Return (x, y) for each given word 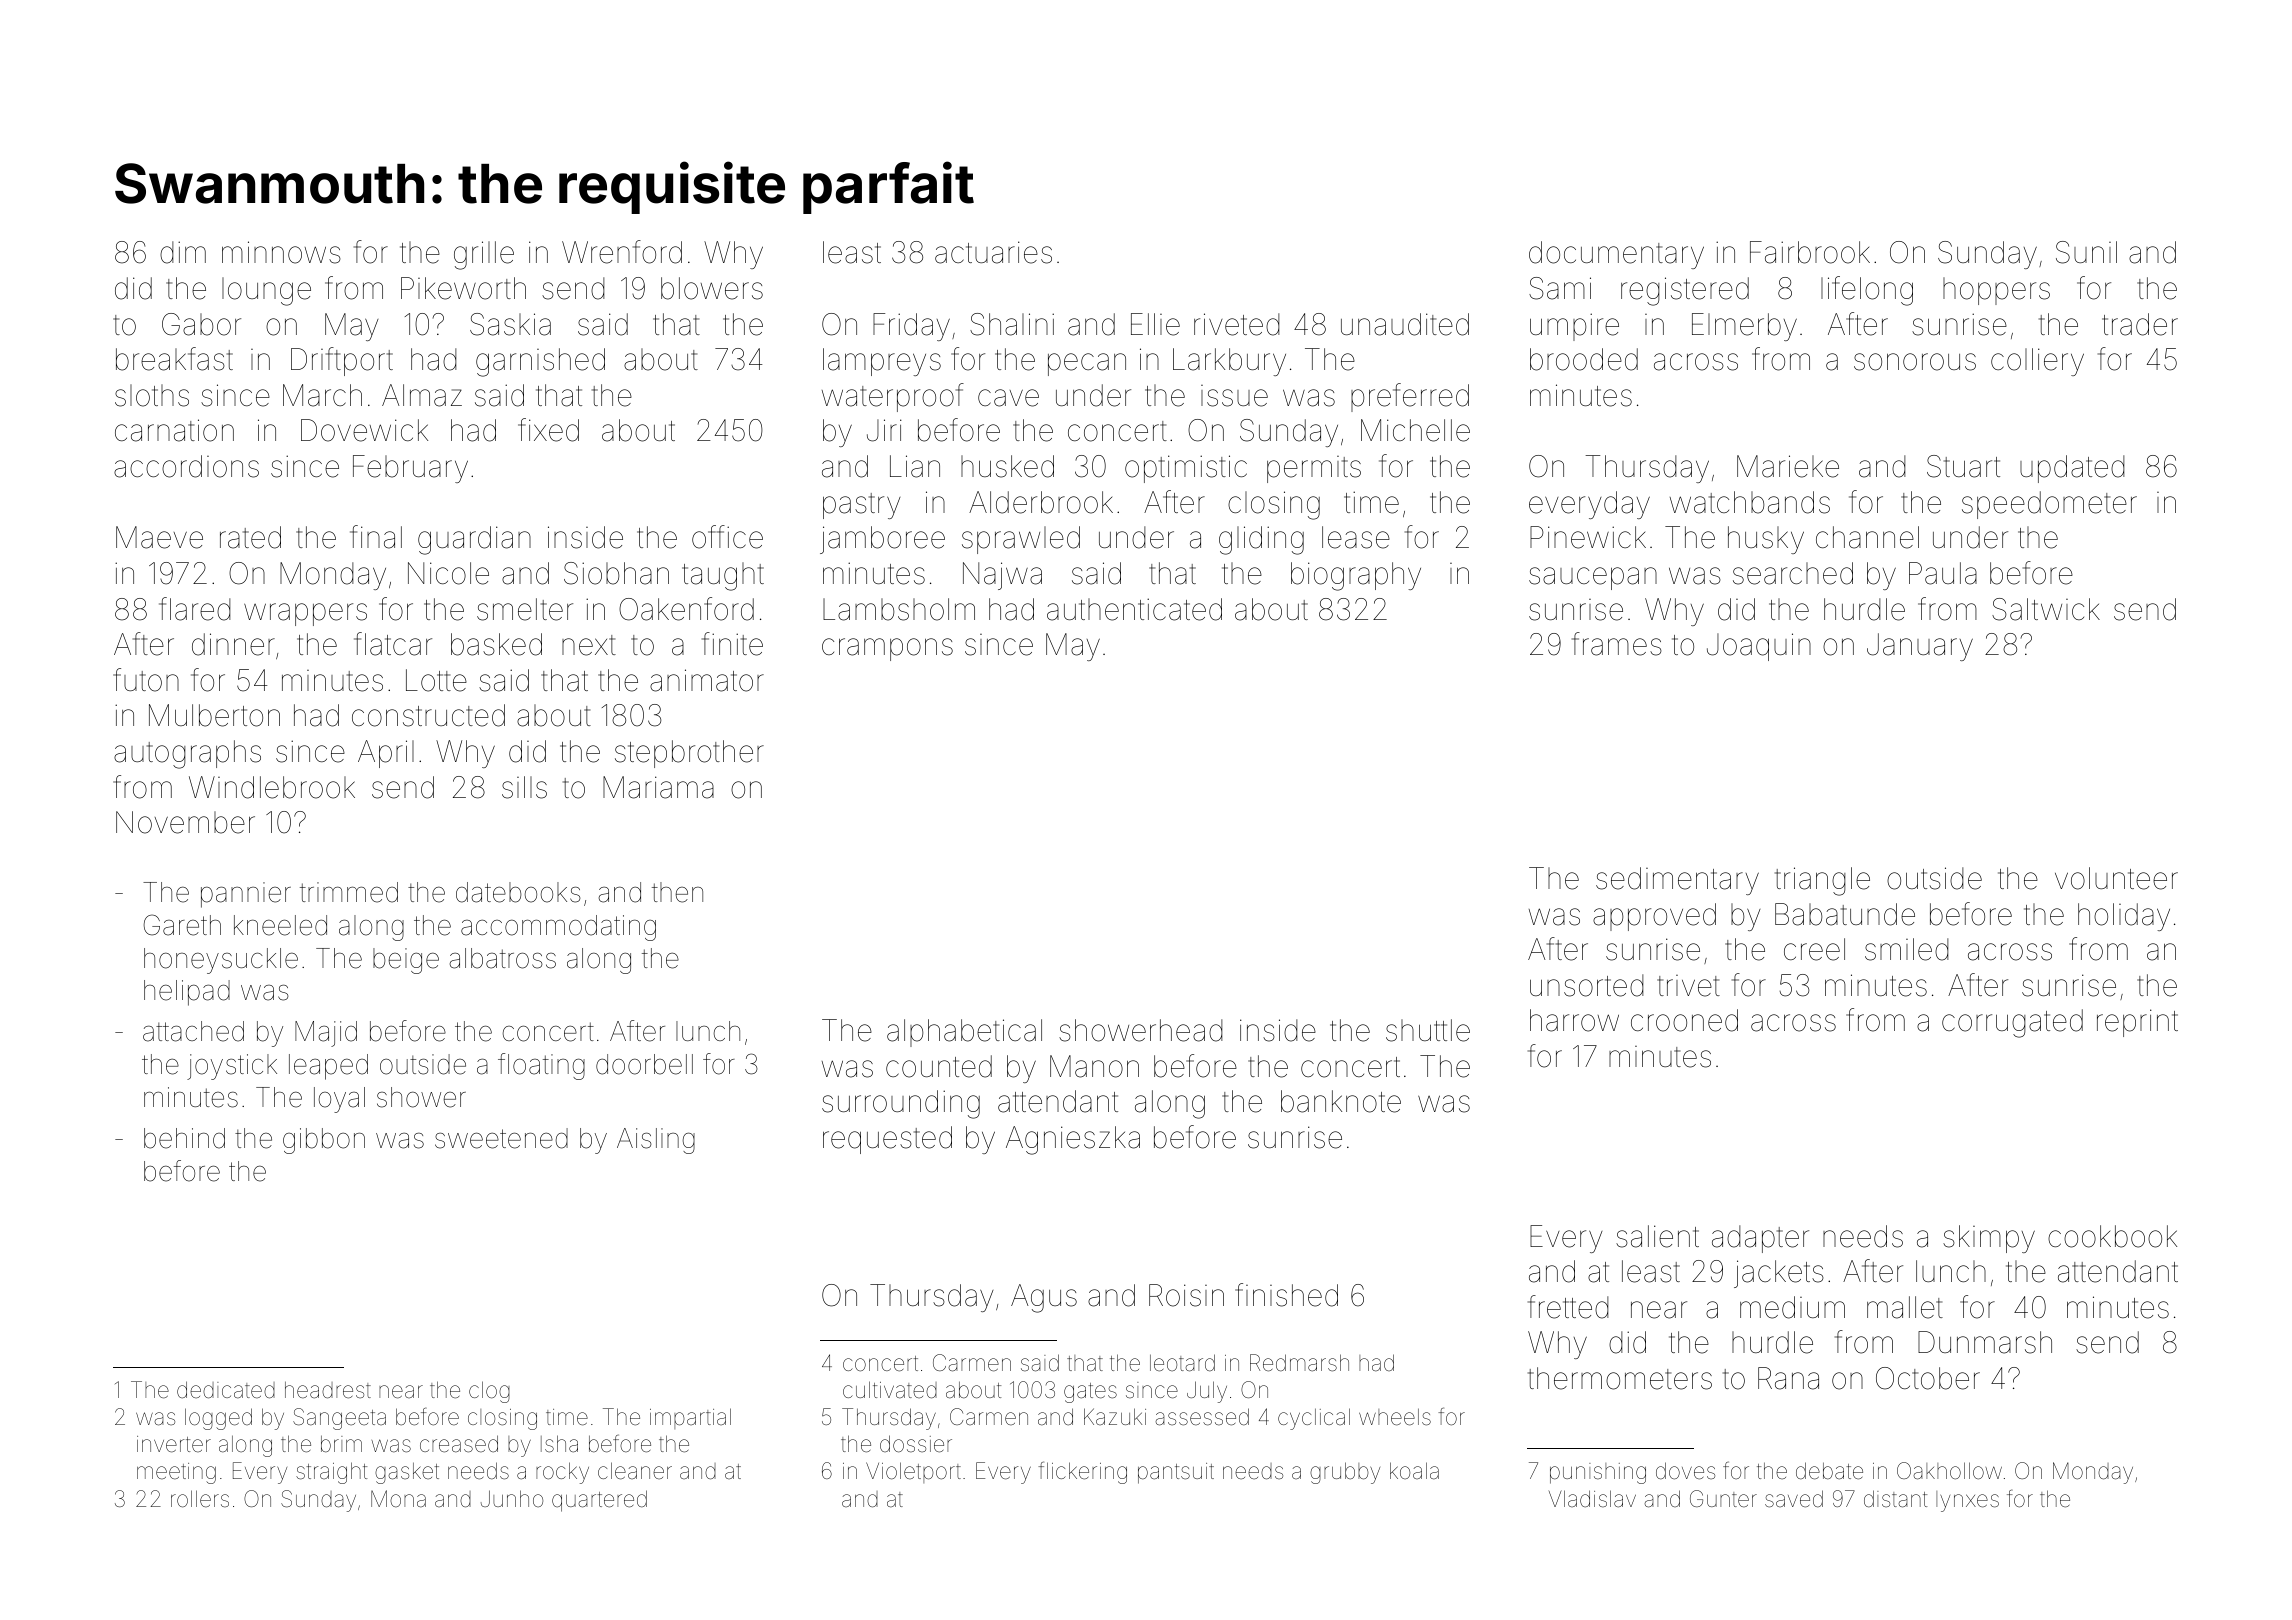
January (1920, 647)
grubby (1345, 1473)
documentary (1616, 255)
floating (541, 1066)
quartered (599, 1501)
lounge (266, 291)
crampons (887, 649)
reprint (2137, 1023)
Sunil (2086, 252)
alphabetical (964, 1033)
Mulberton (214, 715)
